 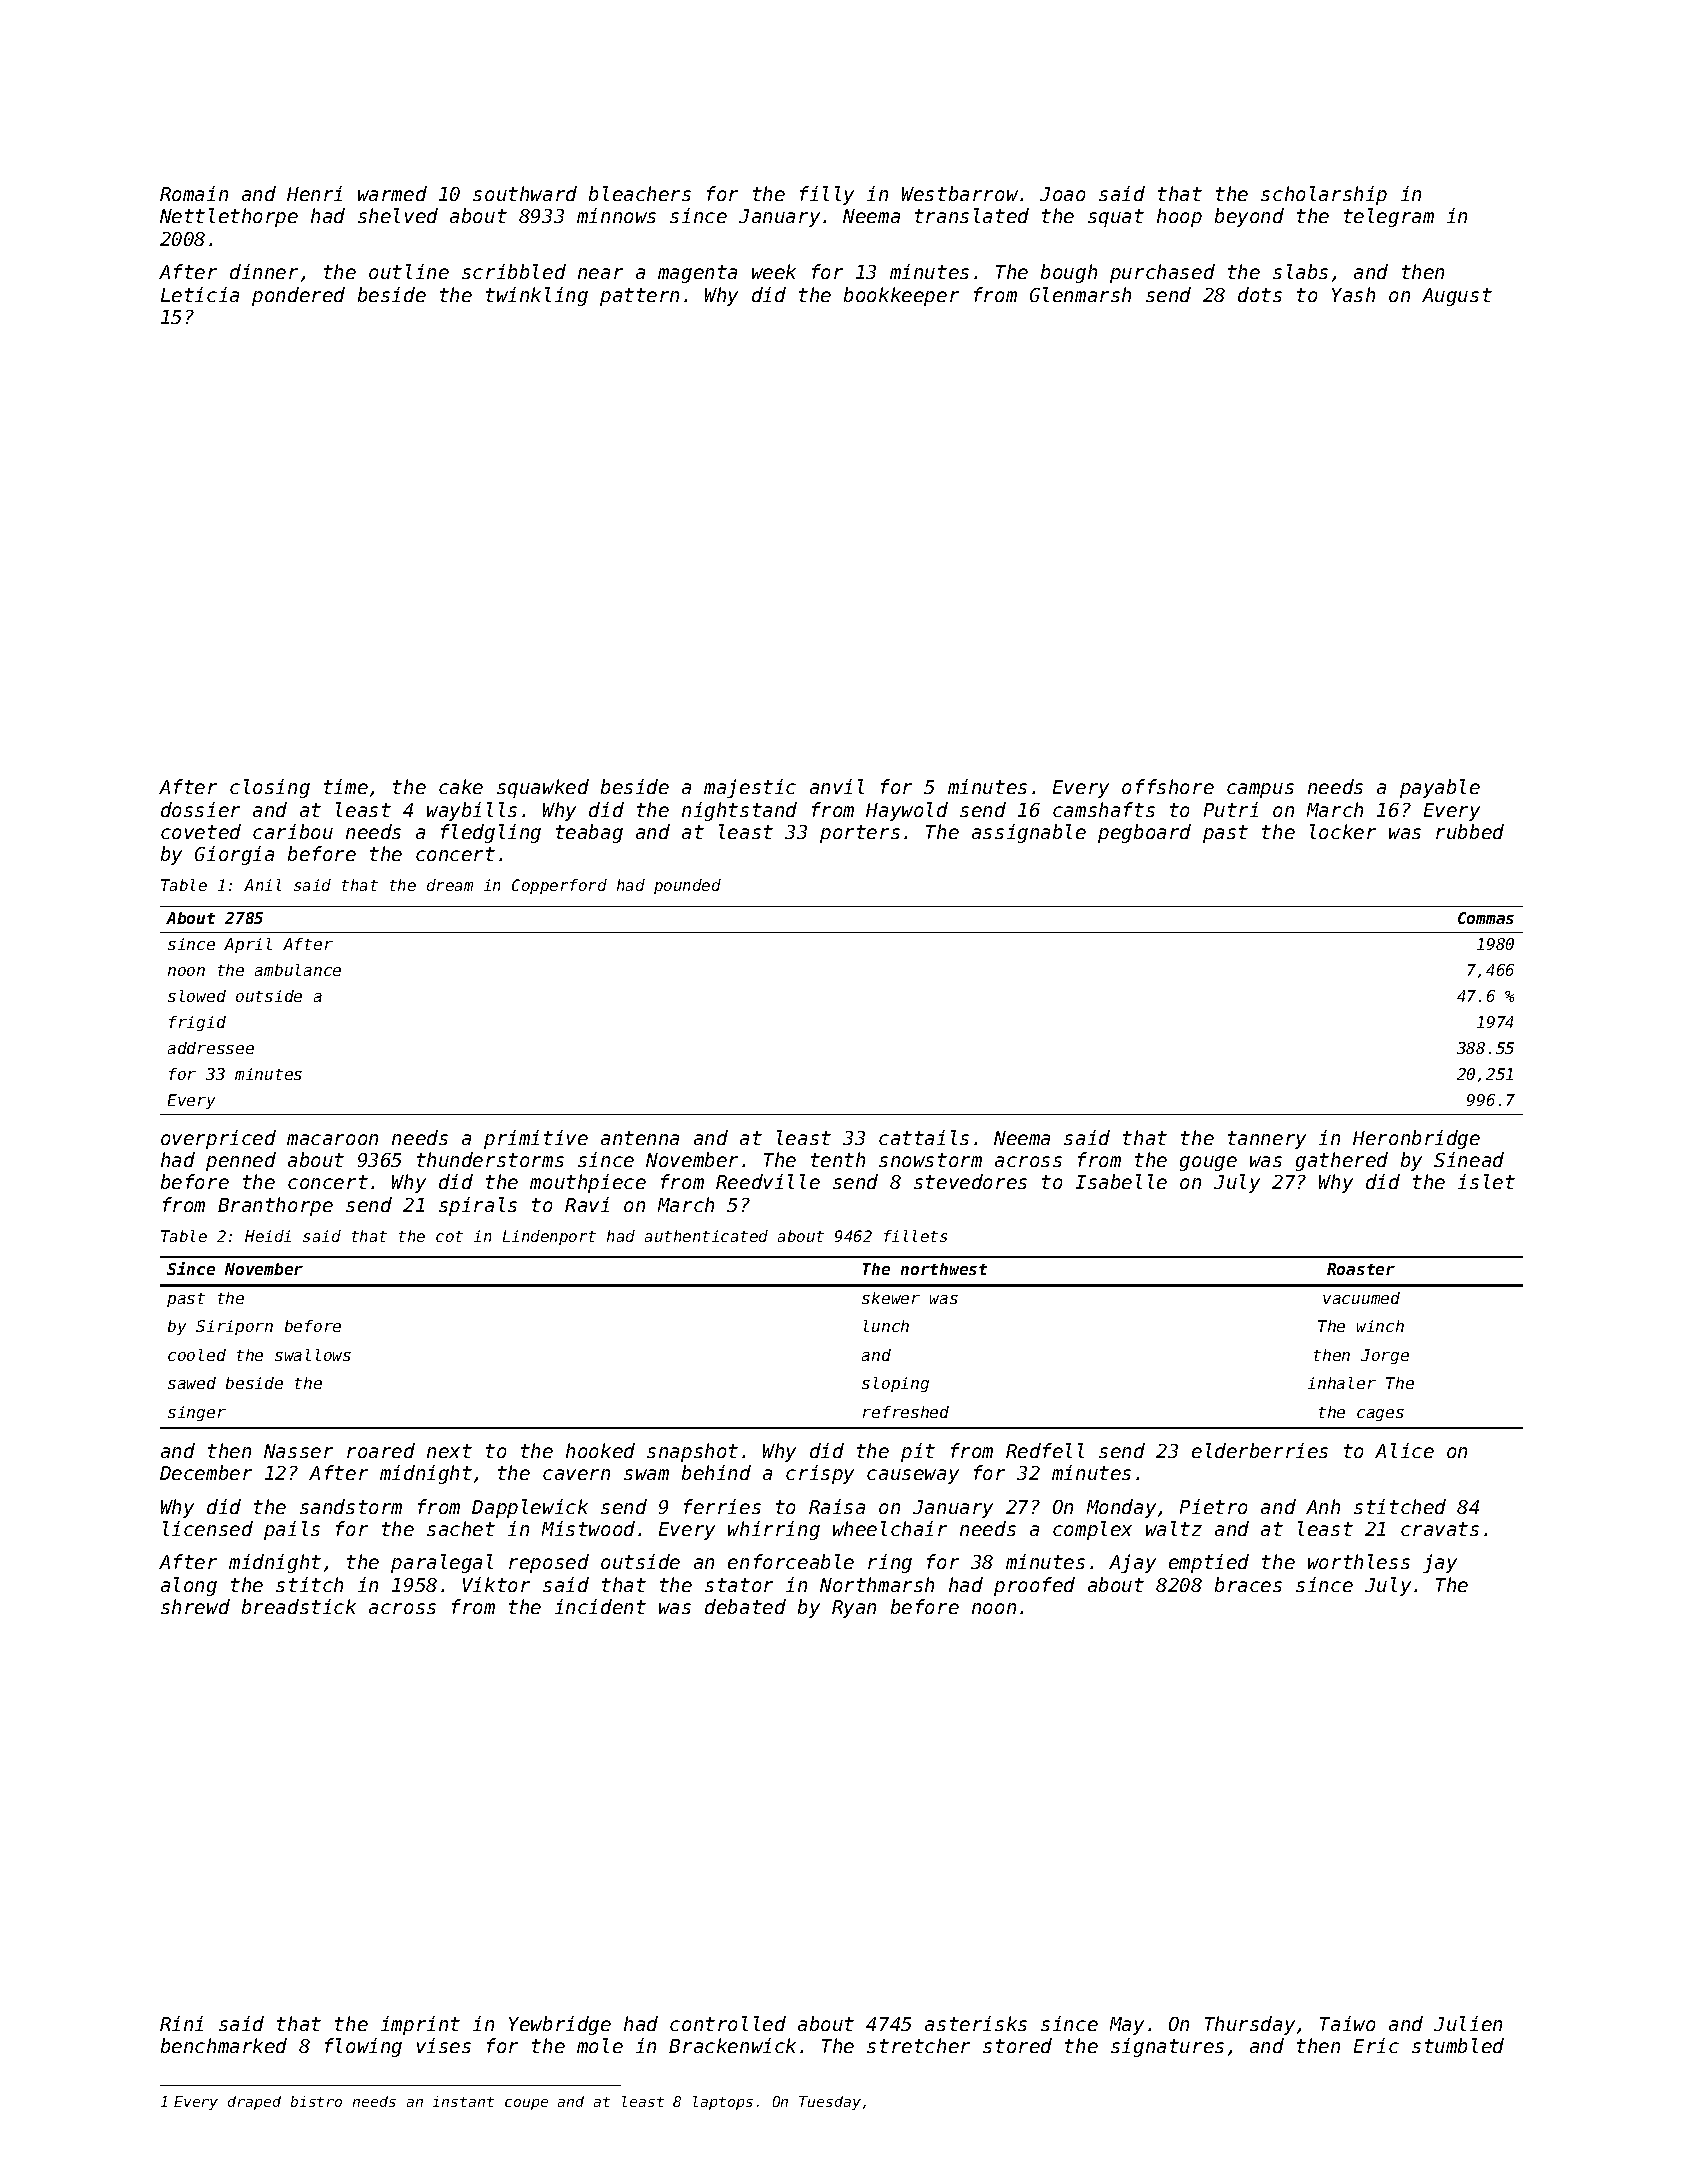 I want to click on instant, so click(x=463, y=2101).
